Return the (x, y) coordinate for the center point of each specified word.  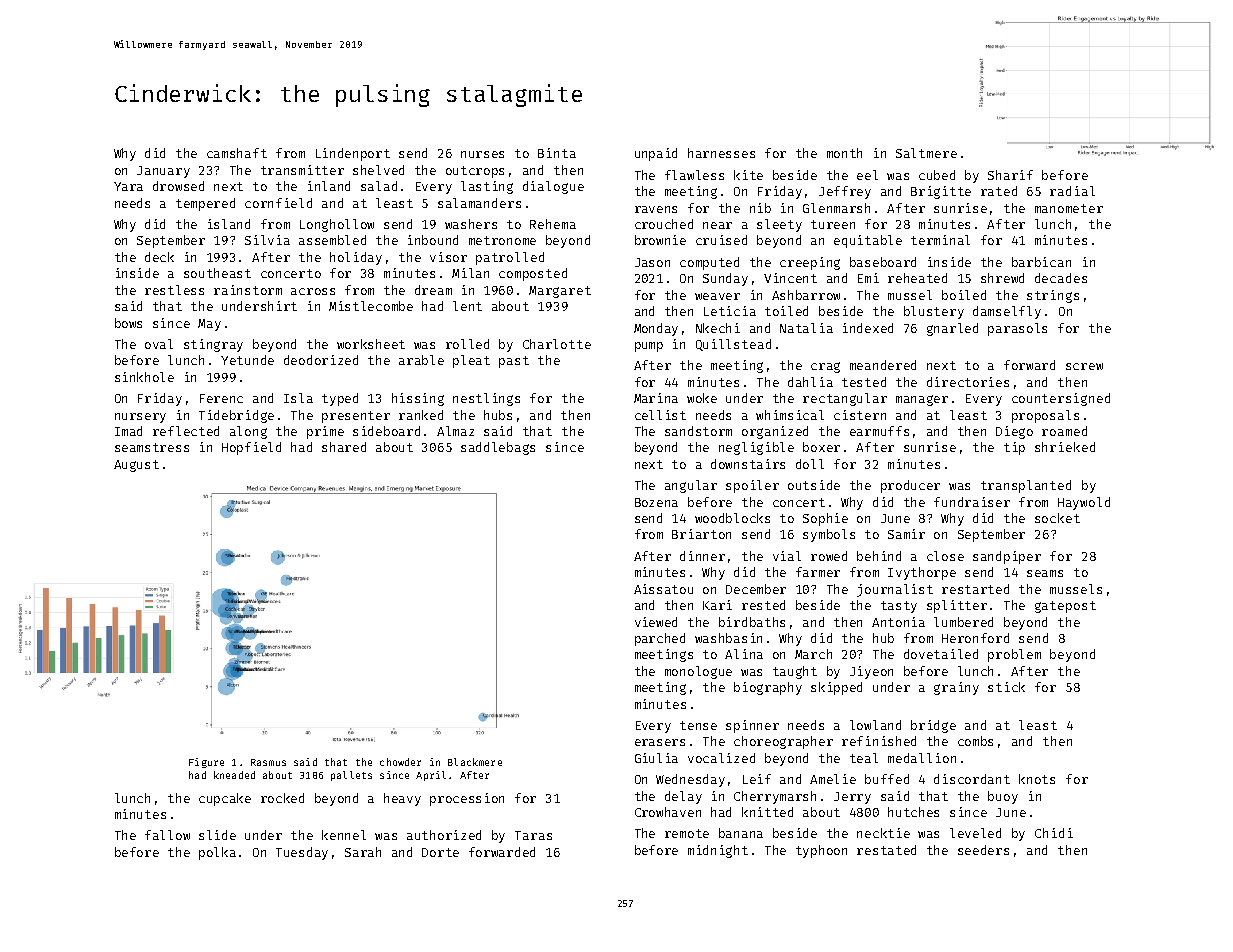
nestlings (486, 399)
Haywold (1084, 503)
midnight (718, 851)
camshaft (237, 153)
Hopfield (251, 448)
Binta (557, 153)
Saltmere (926, 153)
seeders (983, 850)
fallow (167, 835)
